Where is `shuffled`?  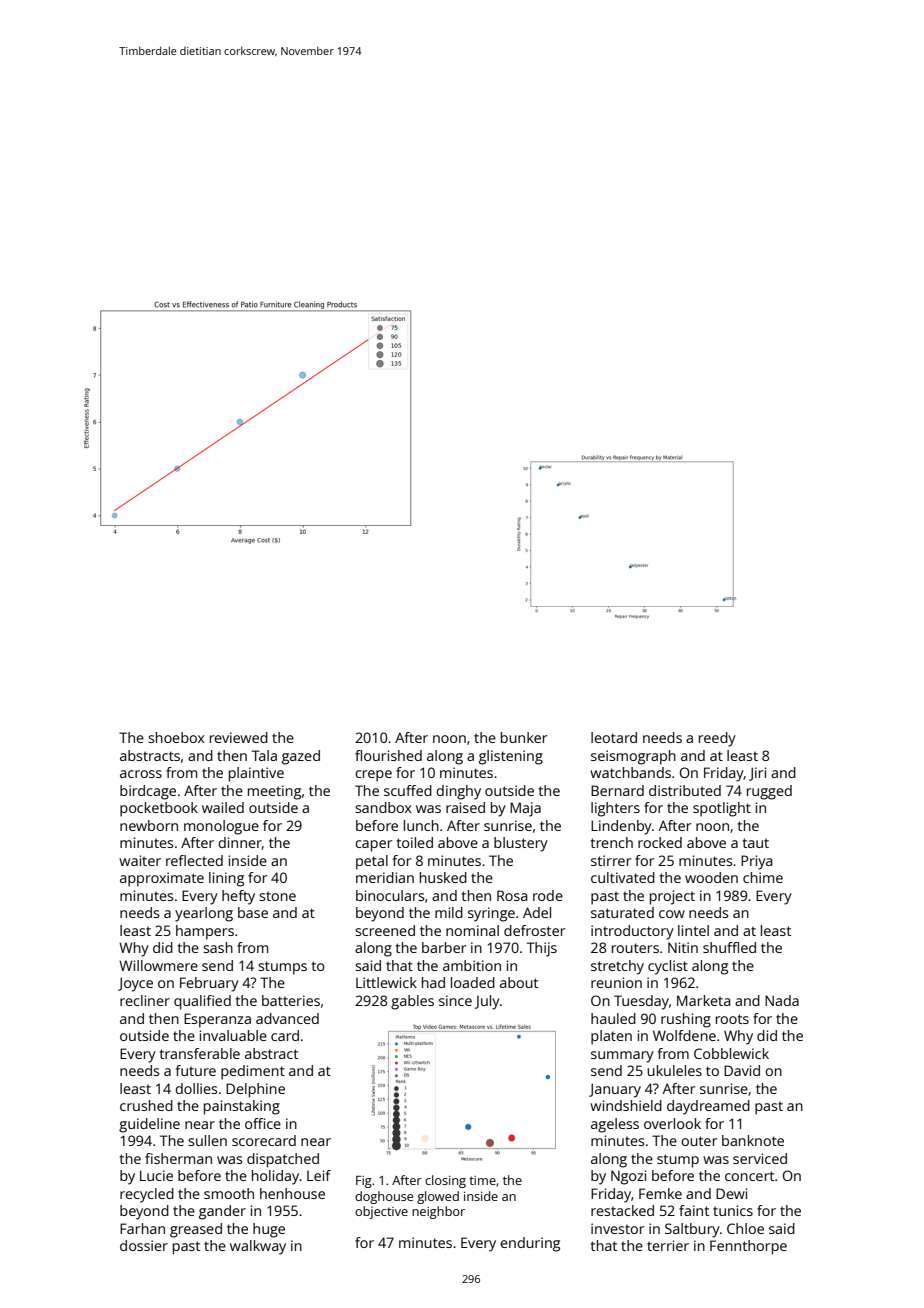
shuffled is located at coordinates (729, 947).
